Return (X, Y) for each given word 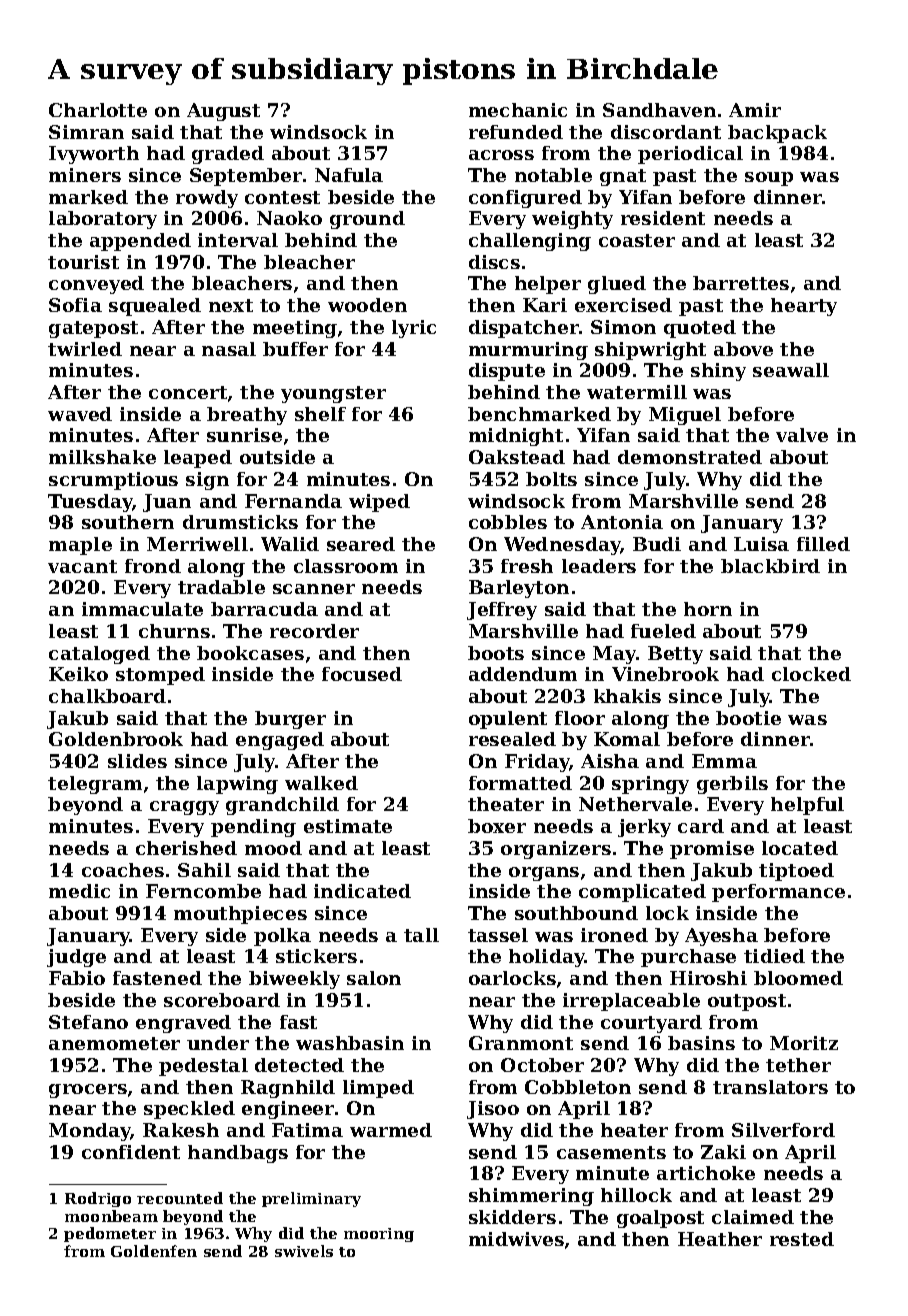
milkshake (102, 457)
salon (374, 978)
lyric (414, 329)
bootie (748, 718)
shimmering (531, 1197)
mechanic (518, 110)
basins (701, 1043)
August (223, 112)
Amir (755, 110)
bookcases (250, 653)
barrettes (741, 283)
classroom (346, 566)
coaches (123, 870)
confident (131, 1152)
